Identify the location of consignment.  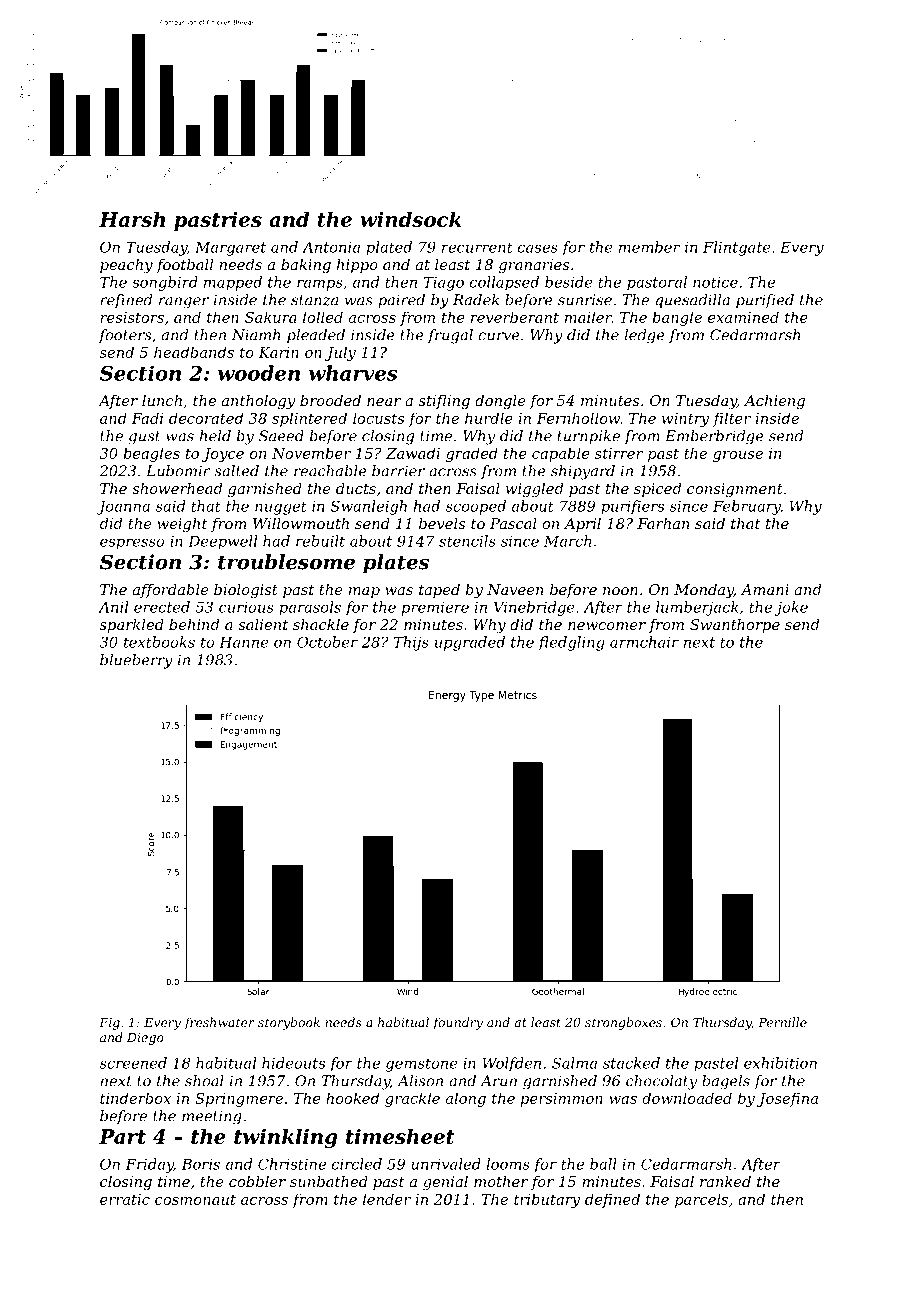
(735, 490).
